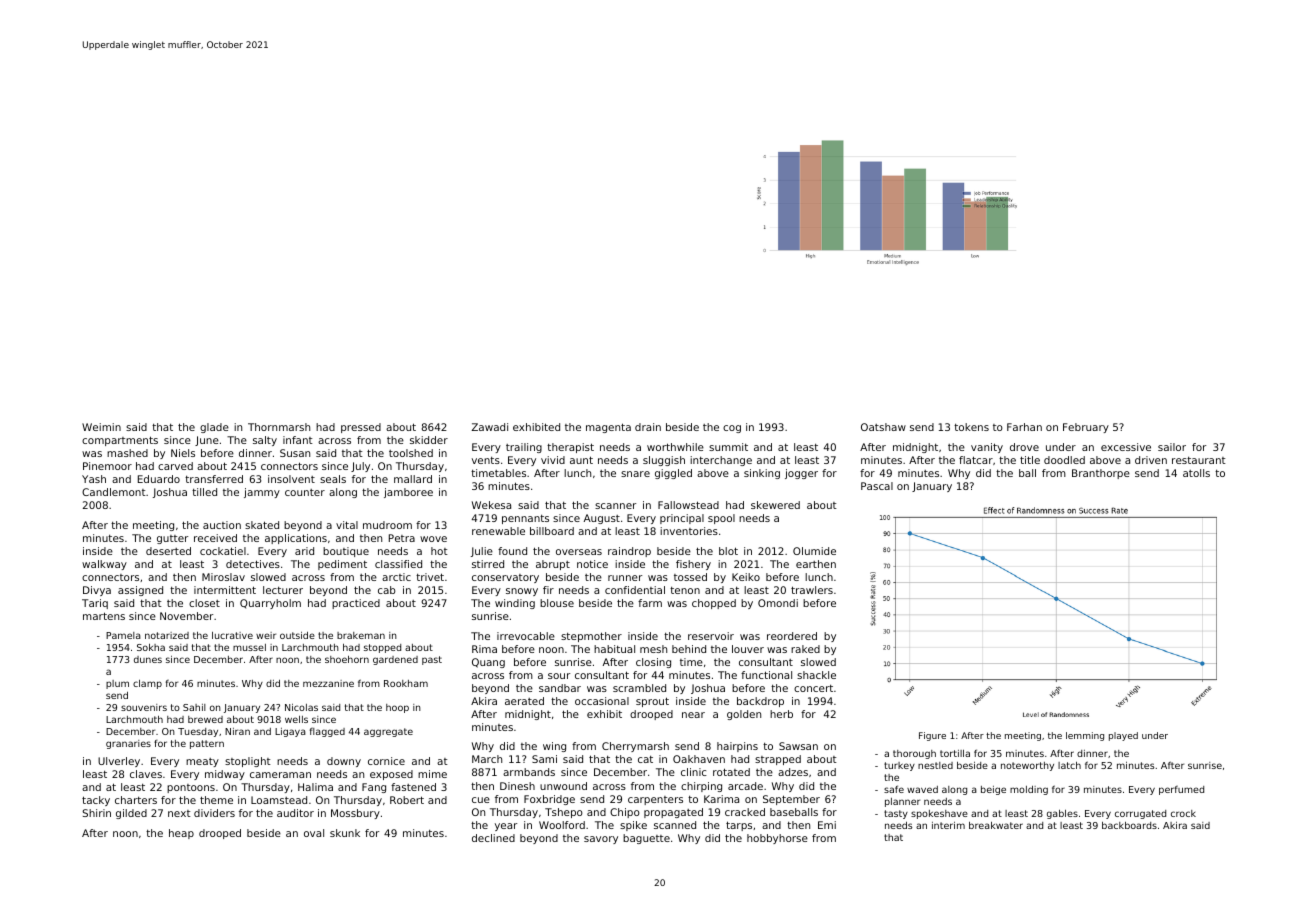 The image size is (1308, 924). I want to click on aunt, so click(581, 460).
